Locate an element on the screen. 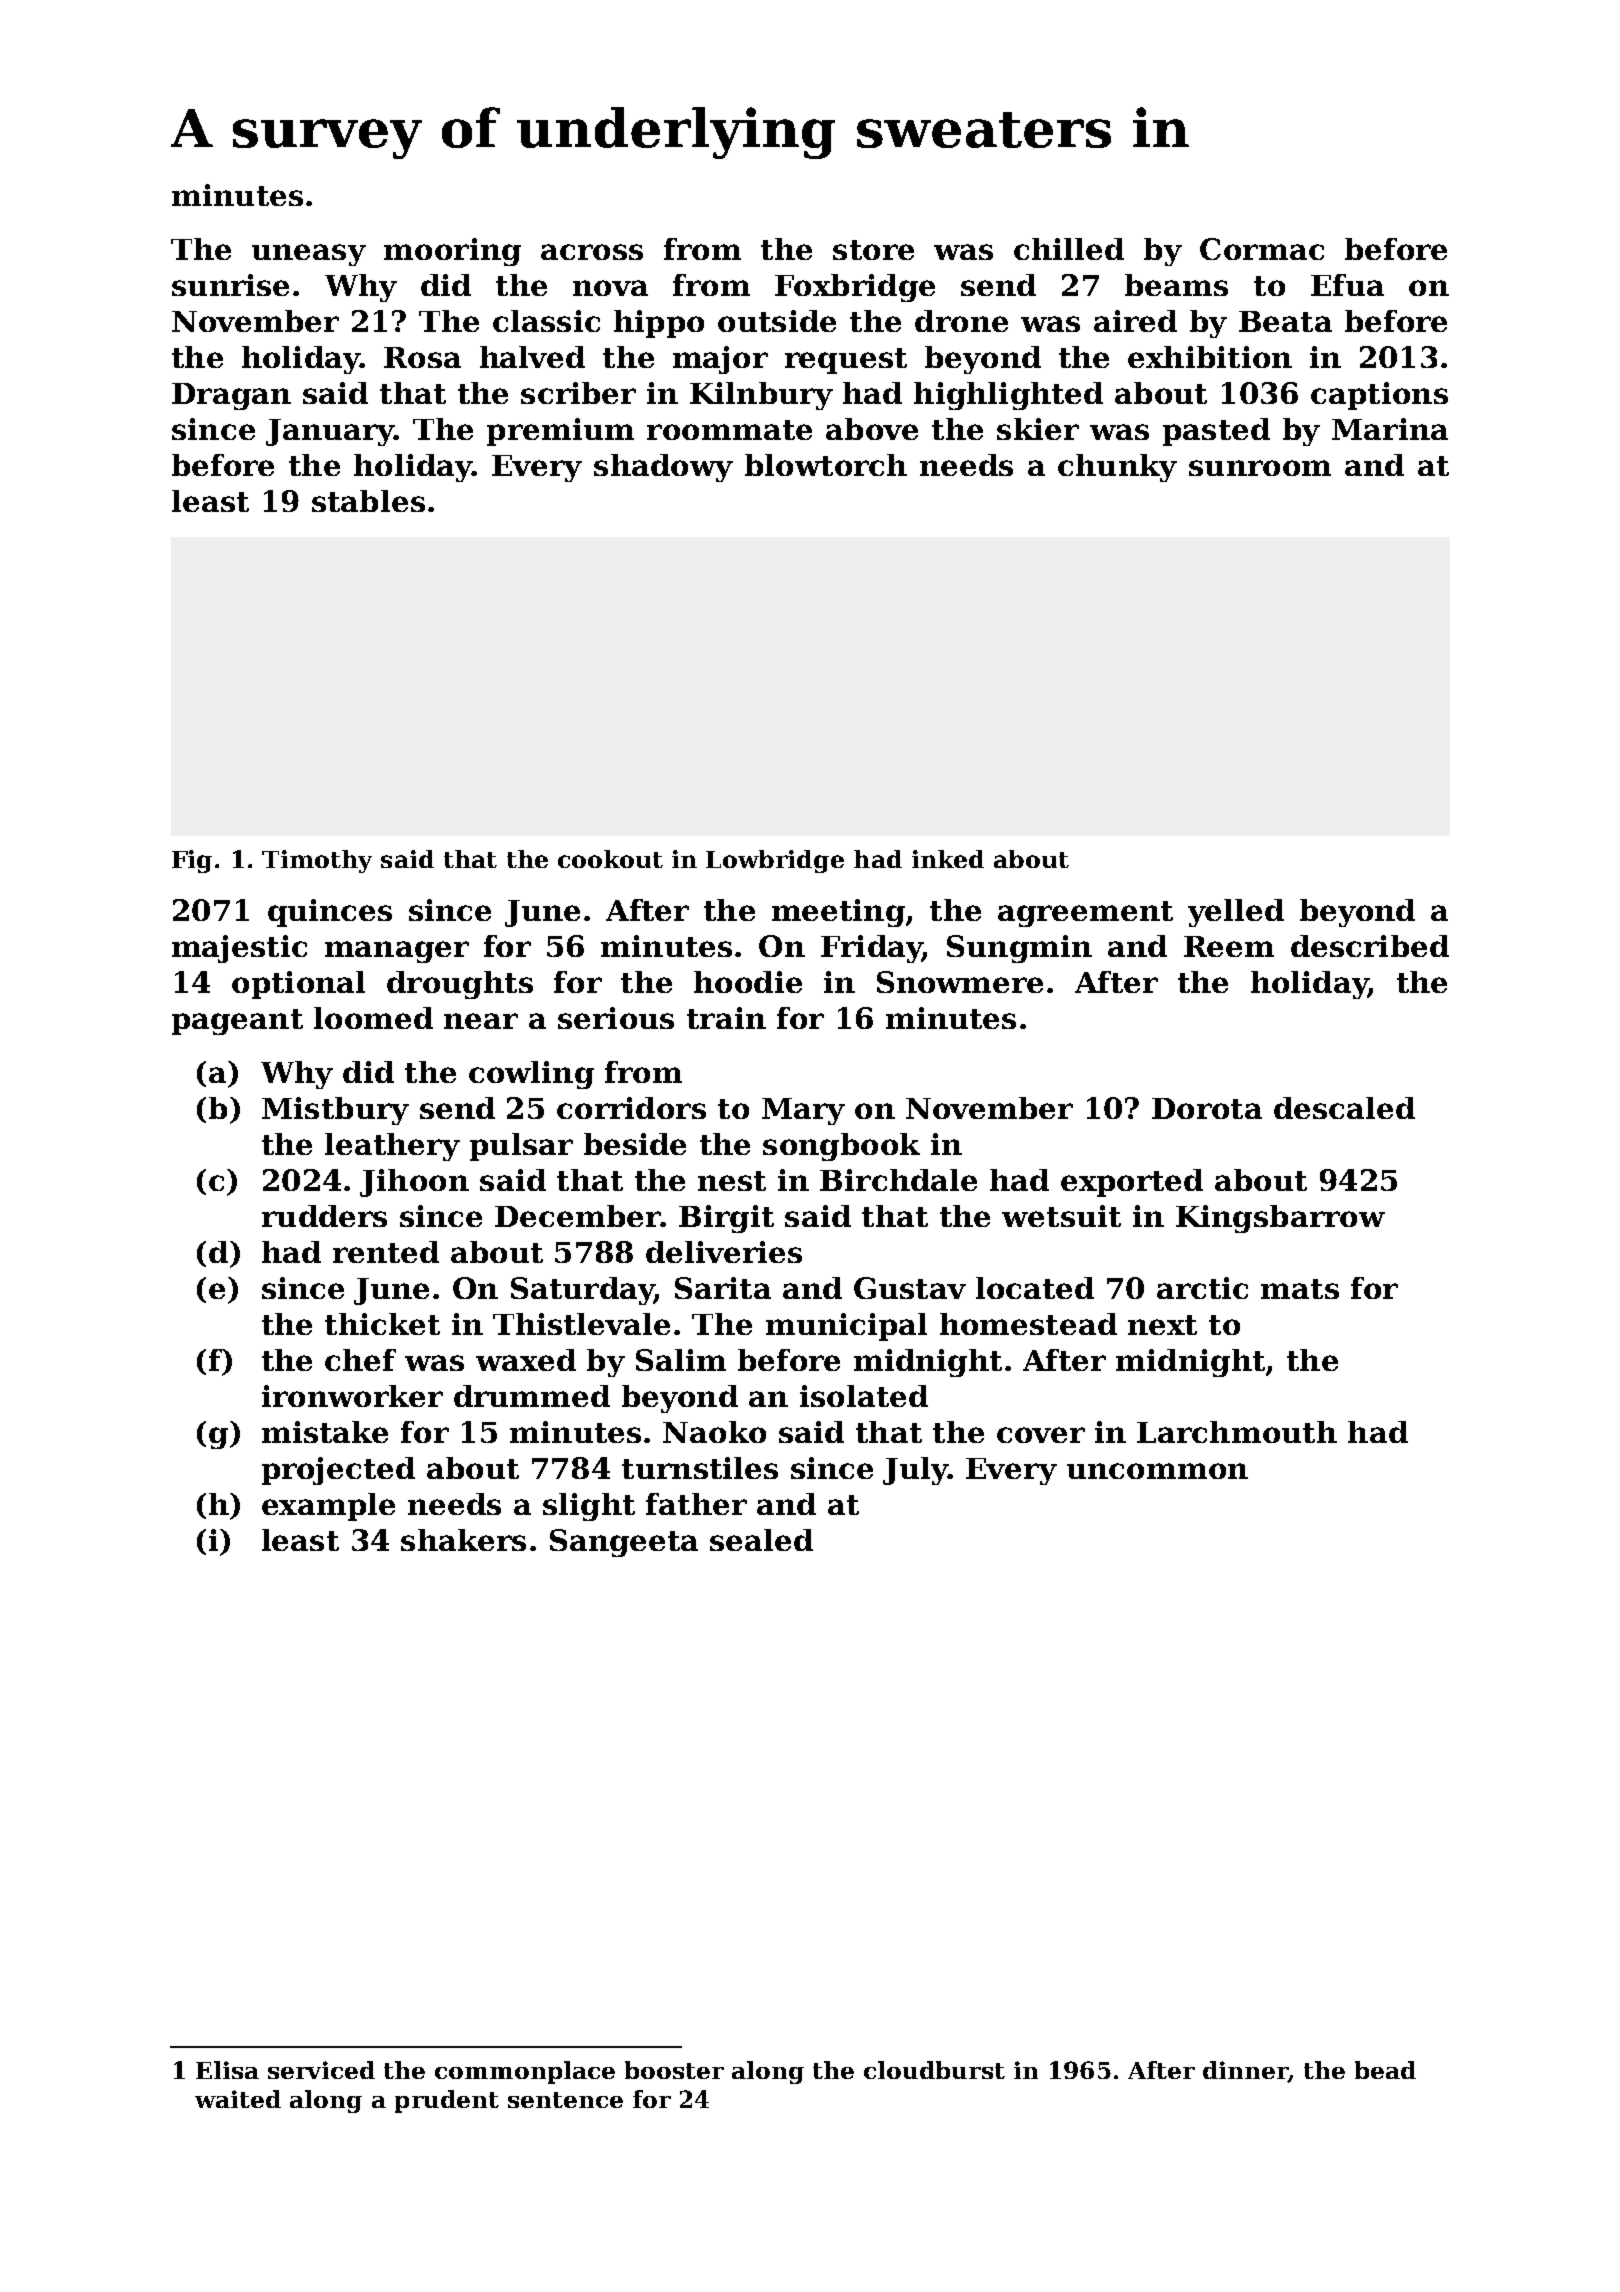  Mary is located at coordinates (803, 1111).
